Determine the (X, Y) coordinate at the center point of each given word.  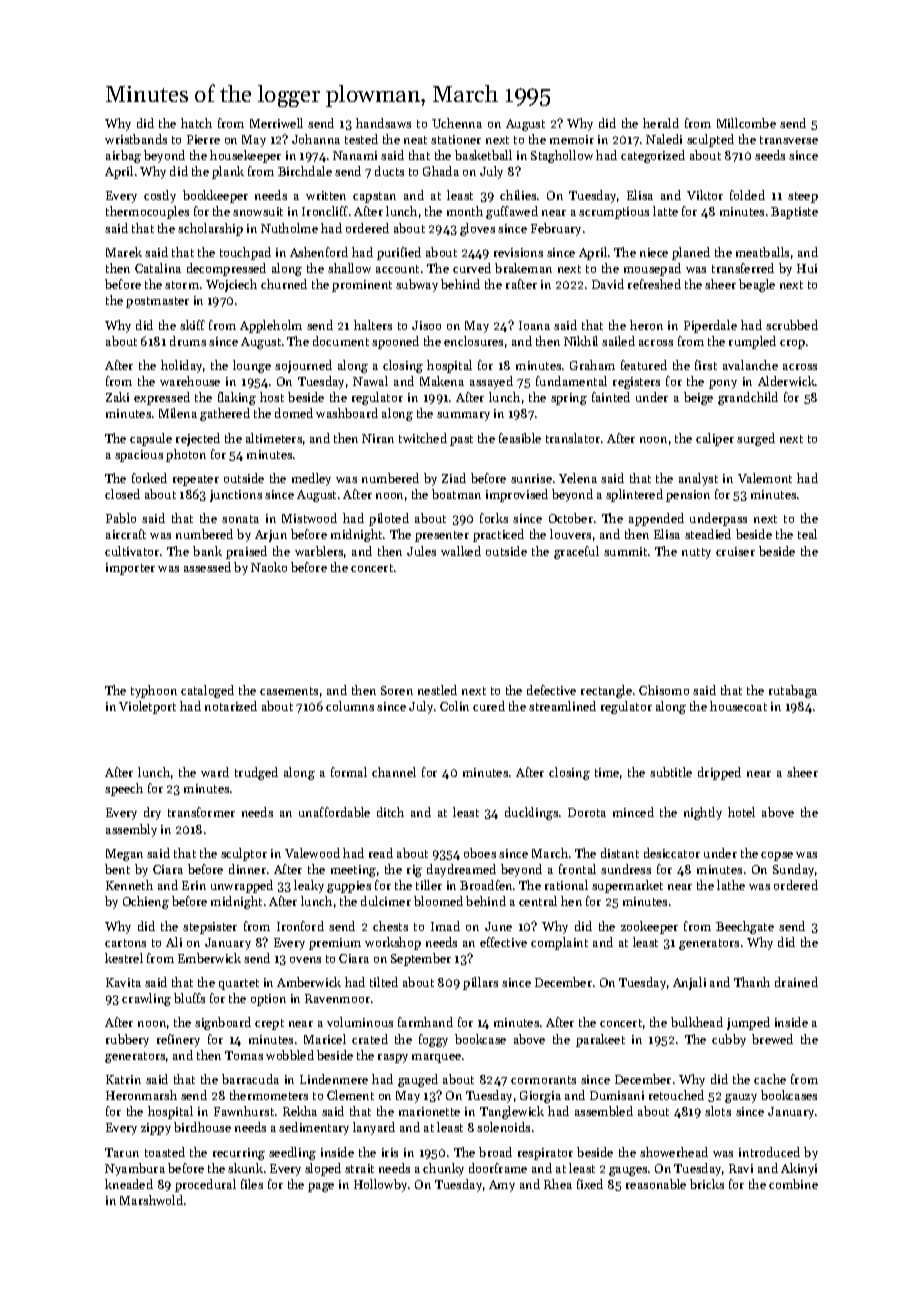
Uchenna (457, 123)
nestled (437, 690)
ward (215, 772)
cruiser (735, 551)
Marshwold (151, 1200)
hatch (196, 123)
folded (747, 195)
